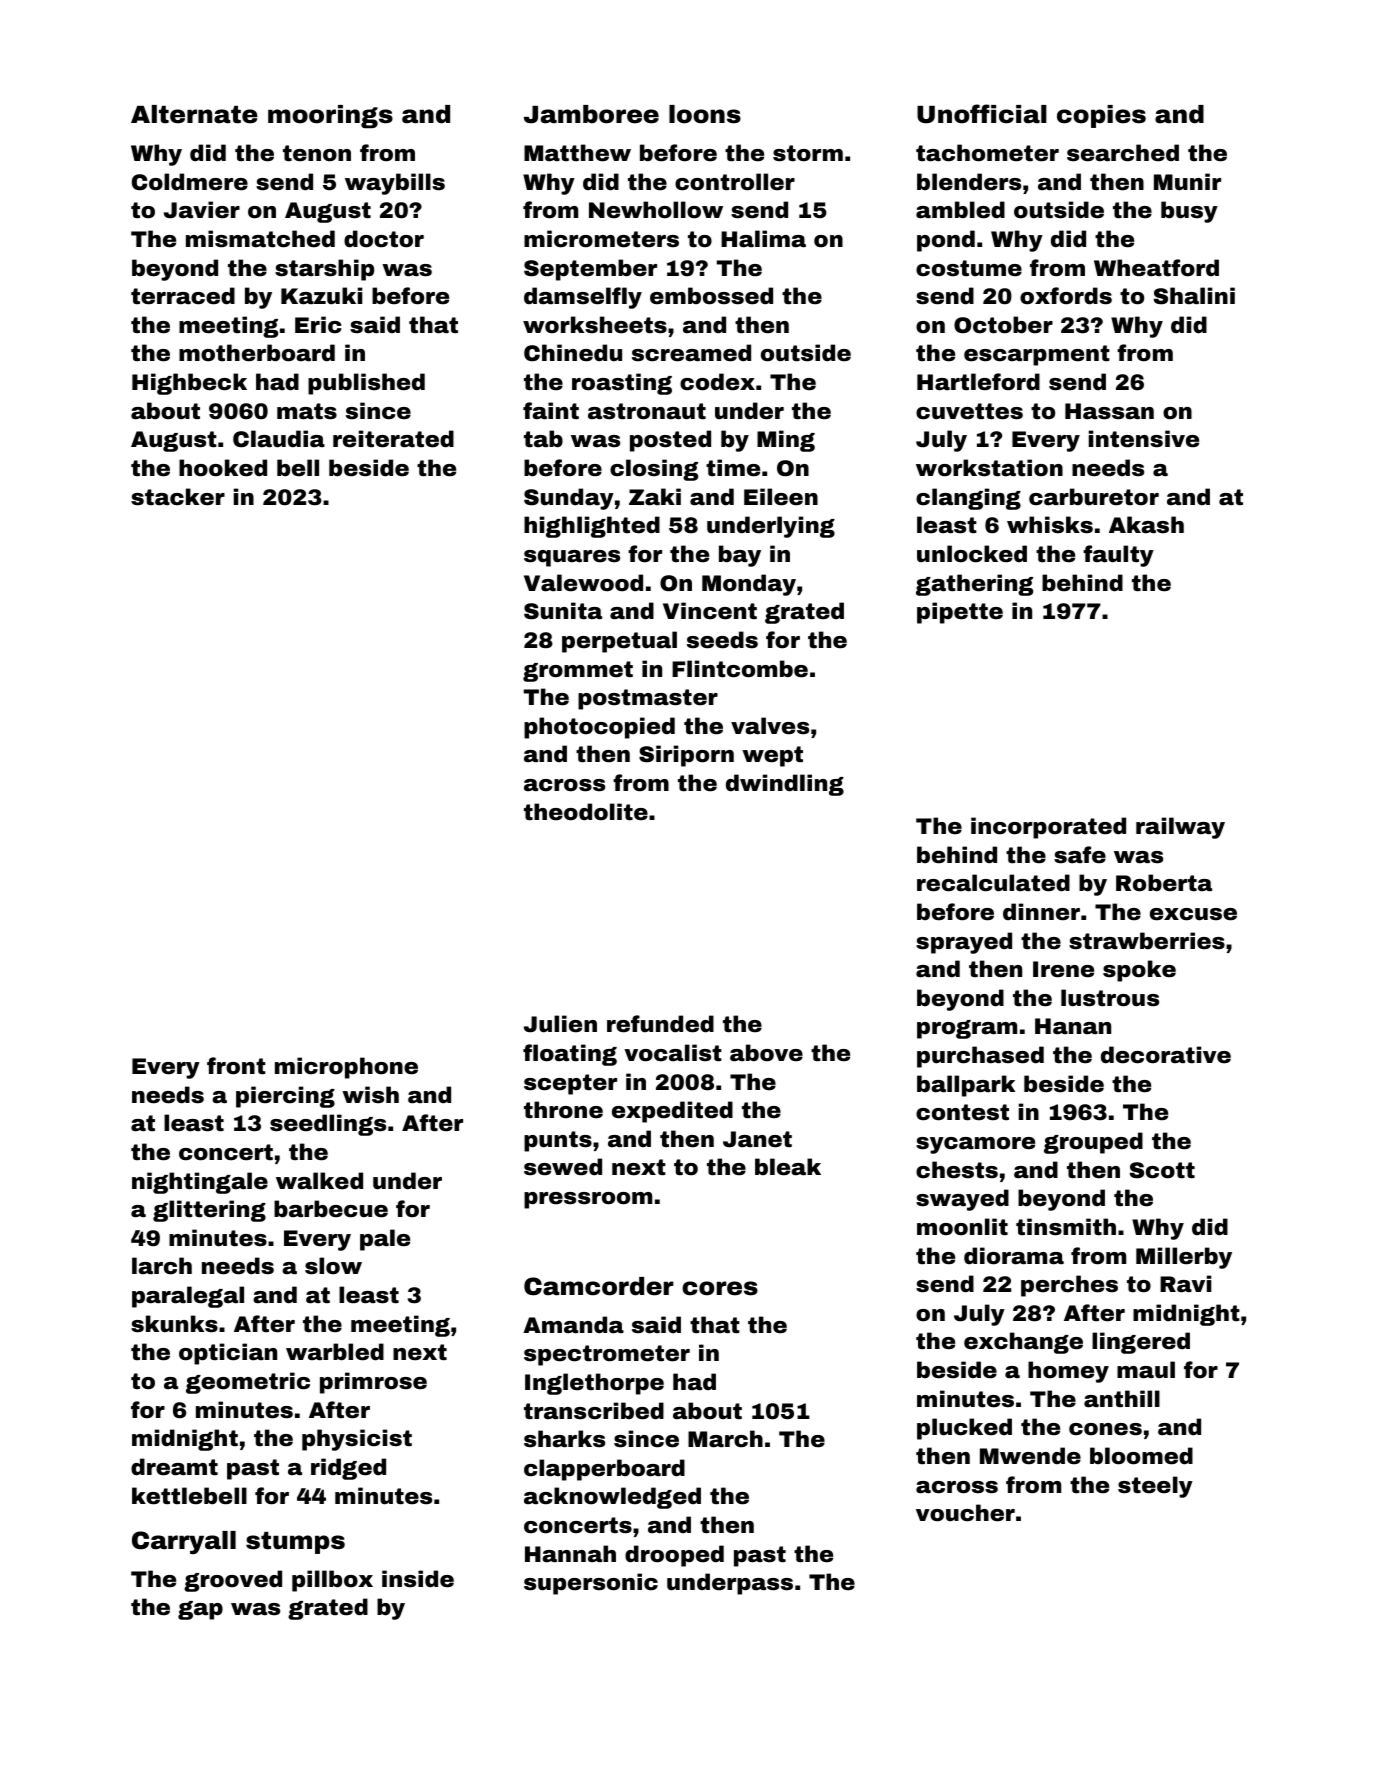 The image size is (1380, 1786). Describe the element at coordinates (178, 497) in the document. I see `stacker` at that location.
